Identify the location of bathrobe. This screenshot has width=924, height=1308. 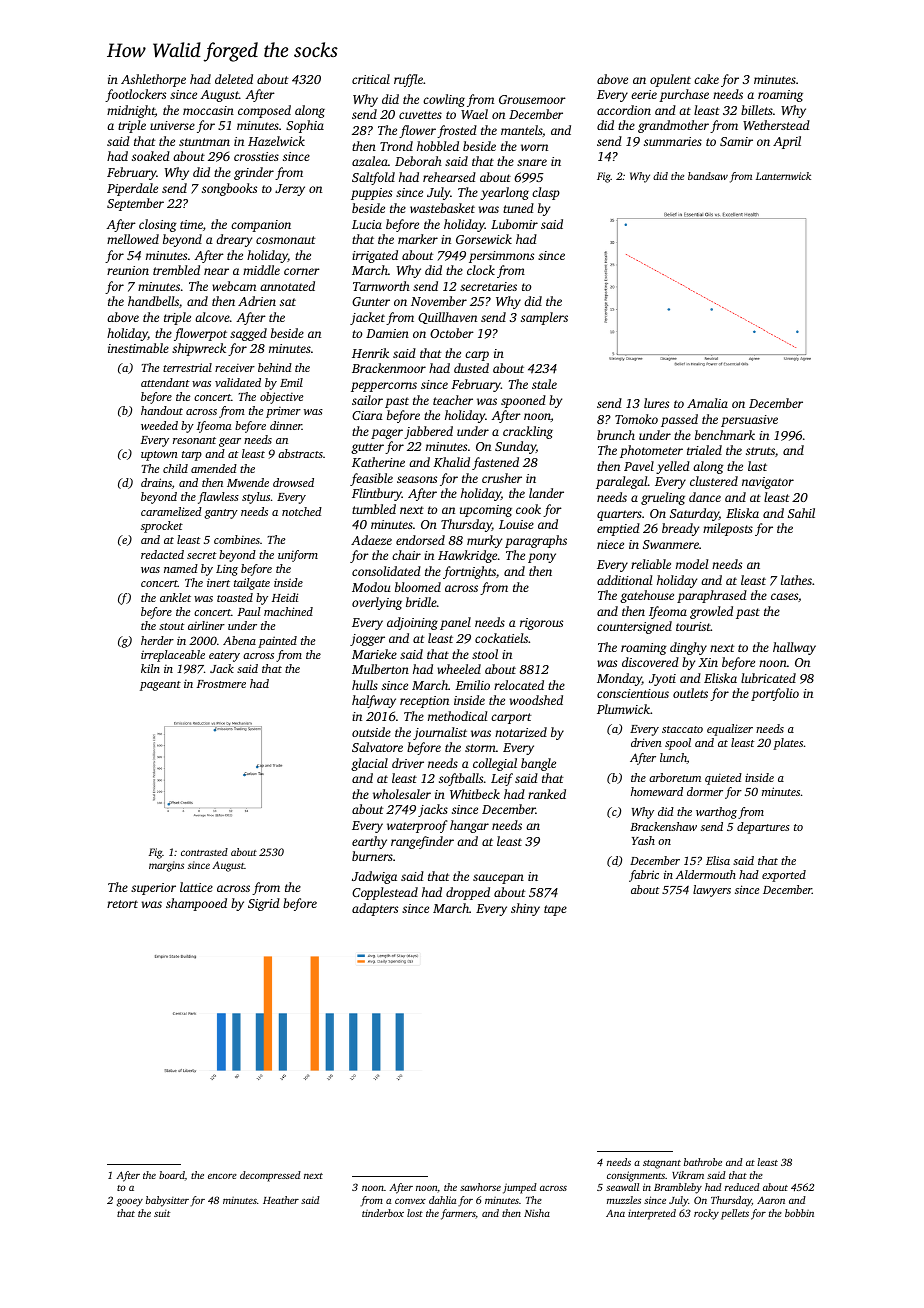
(703, 1162).
